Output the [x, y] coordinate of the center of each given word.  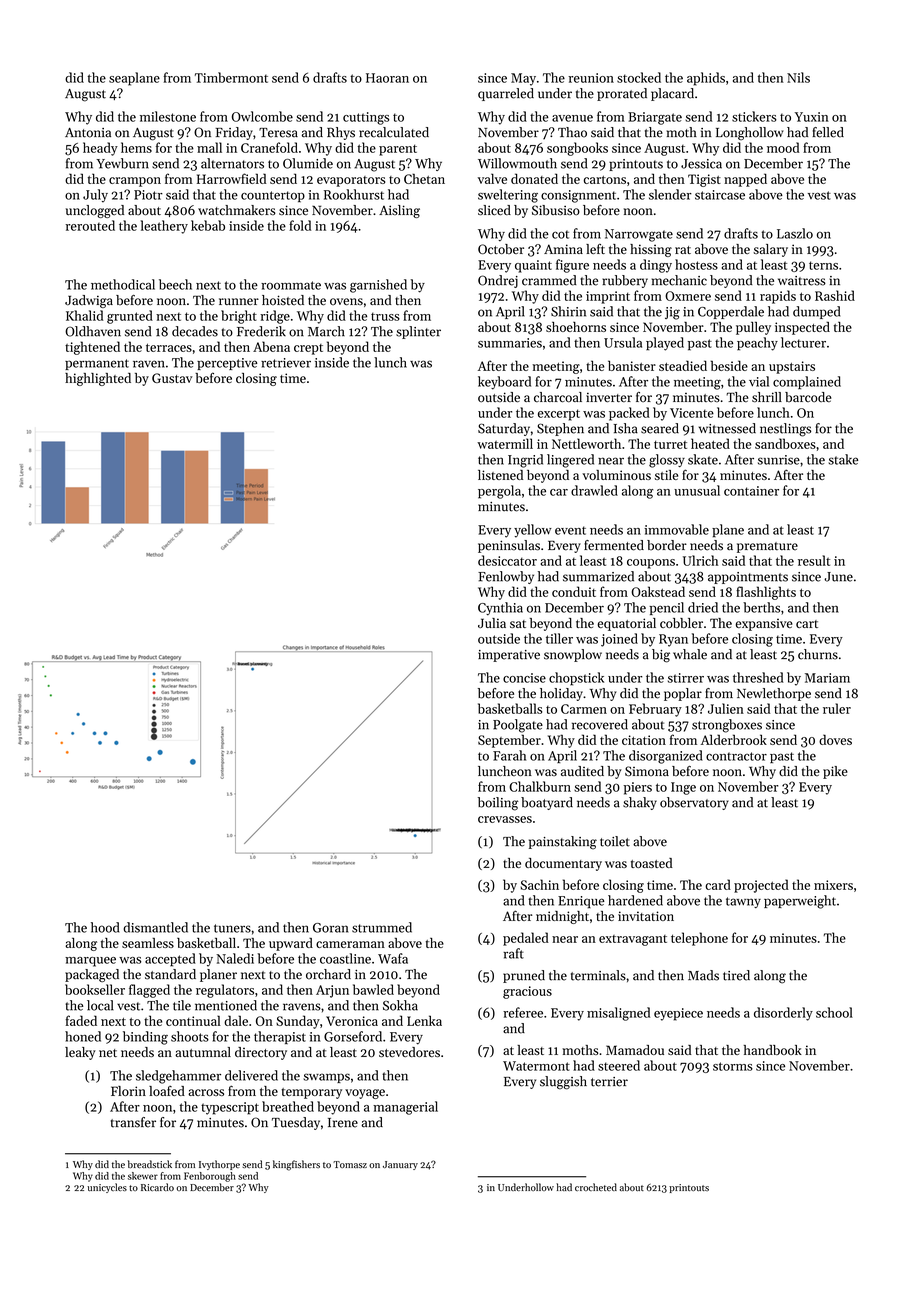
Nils [798, 77]
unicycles [107, 1188]
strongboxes [727, 726]
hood [105, 927]
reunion [591, 78]
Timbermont [231, 77]
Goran [330, 928]
